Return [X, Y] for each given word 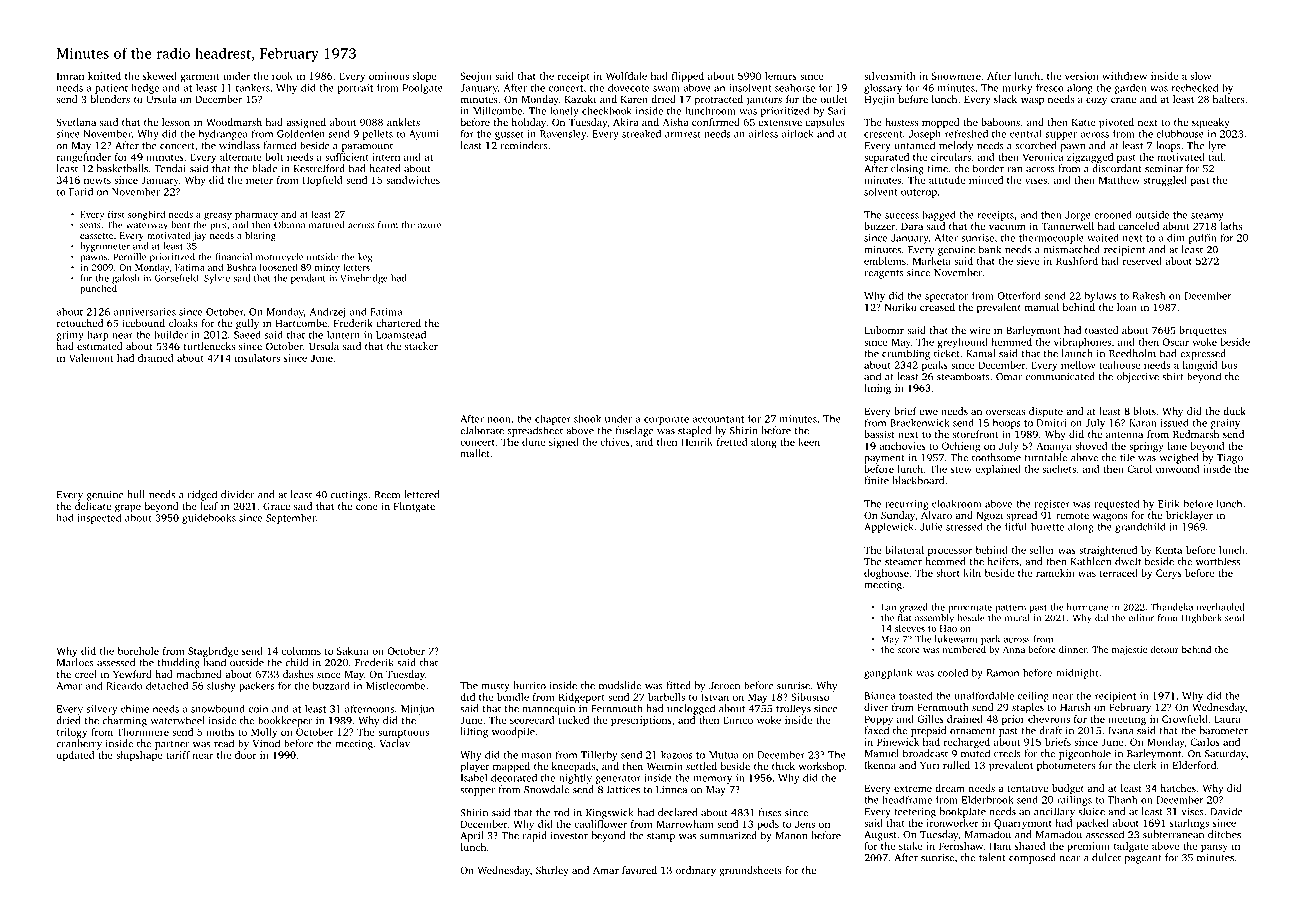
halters [1229, 99]
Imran [70, 76]
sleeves [910, 628]
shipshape [139, 756]
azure [429, 226]
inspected [99, 518]
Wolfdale [626, 76]
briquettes [1202, 331]
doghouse [886, 574]
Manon [791, 836]
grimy [70, 336]
